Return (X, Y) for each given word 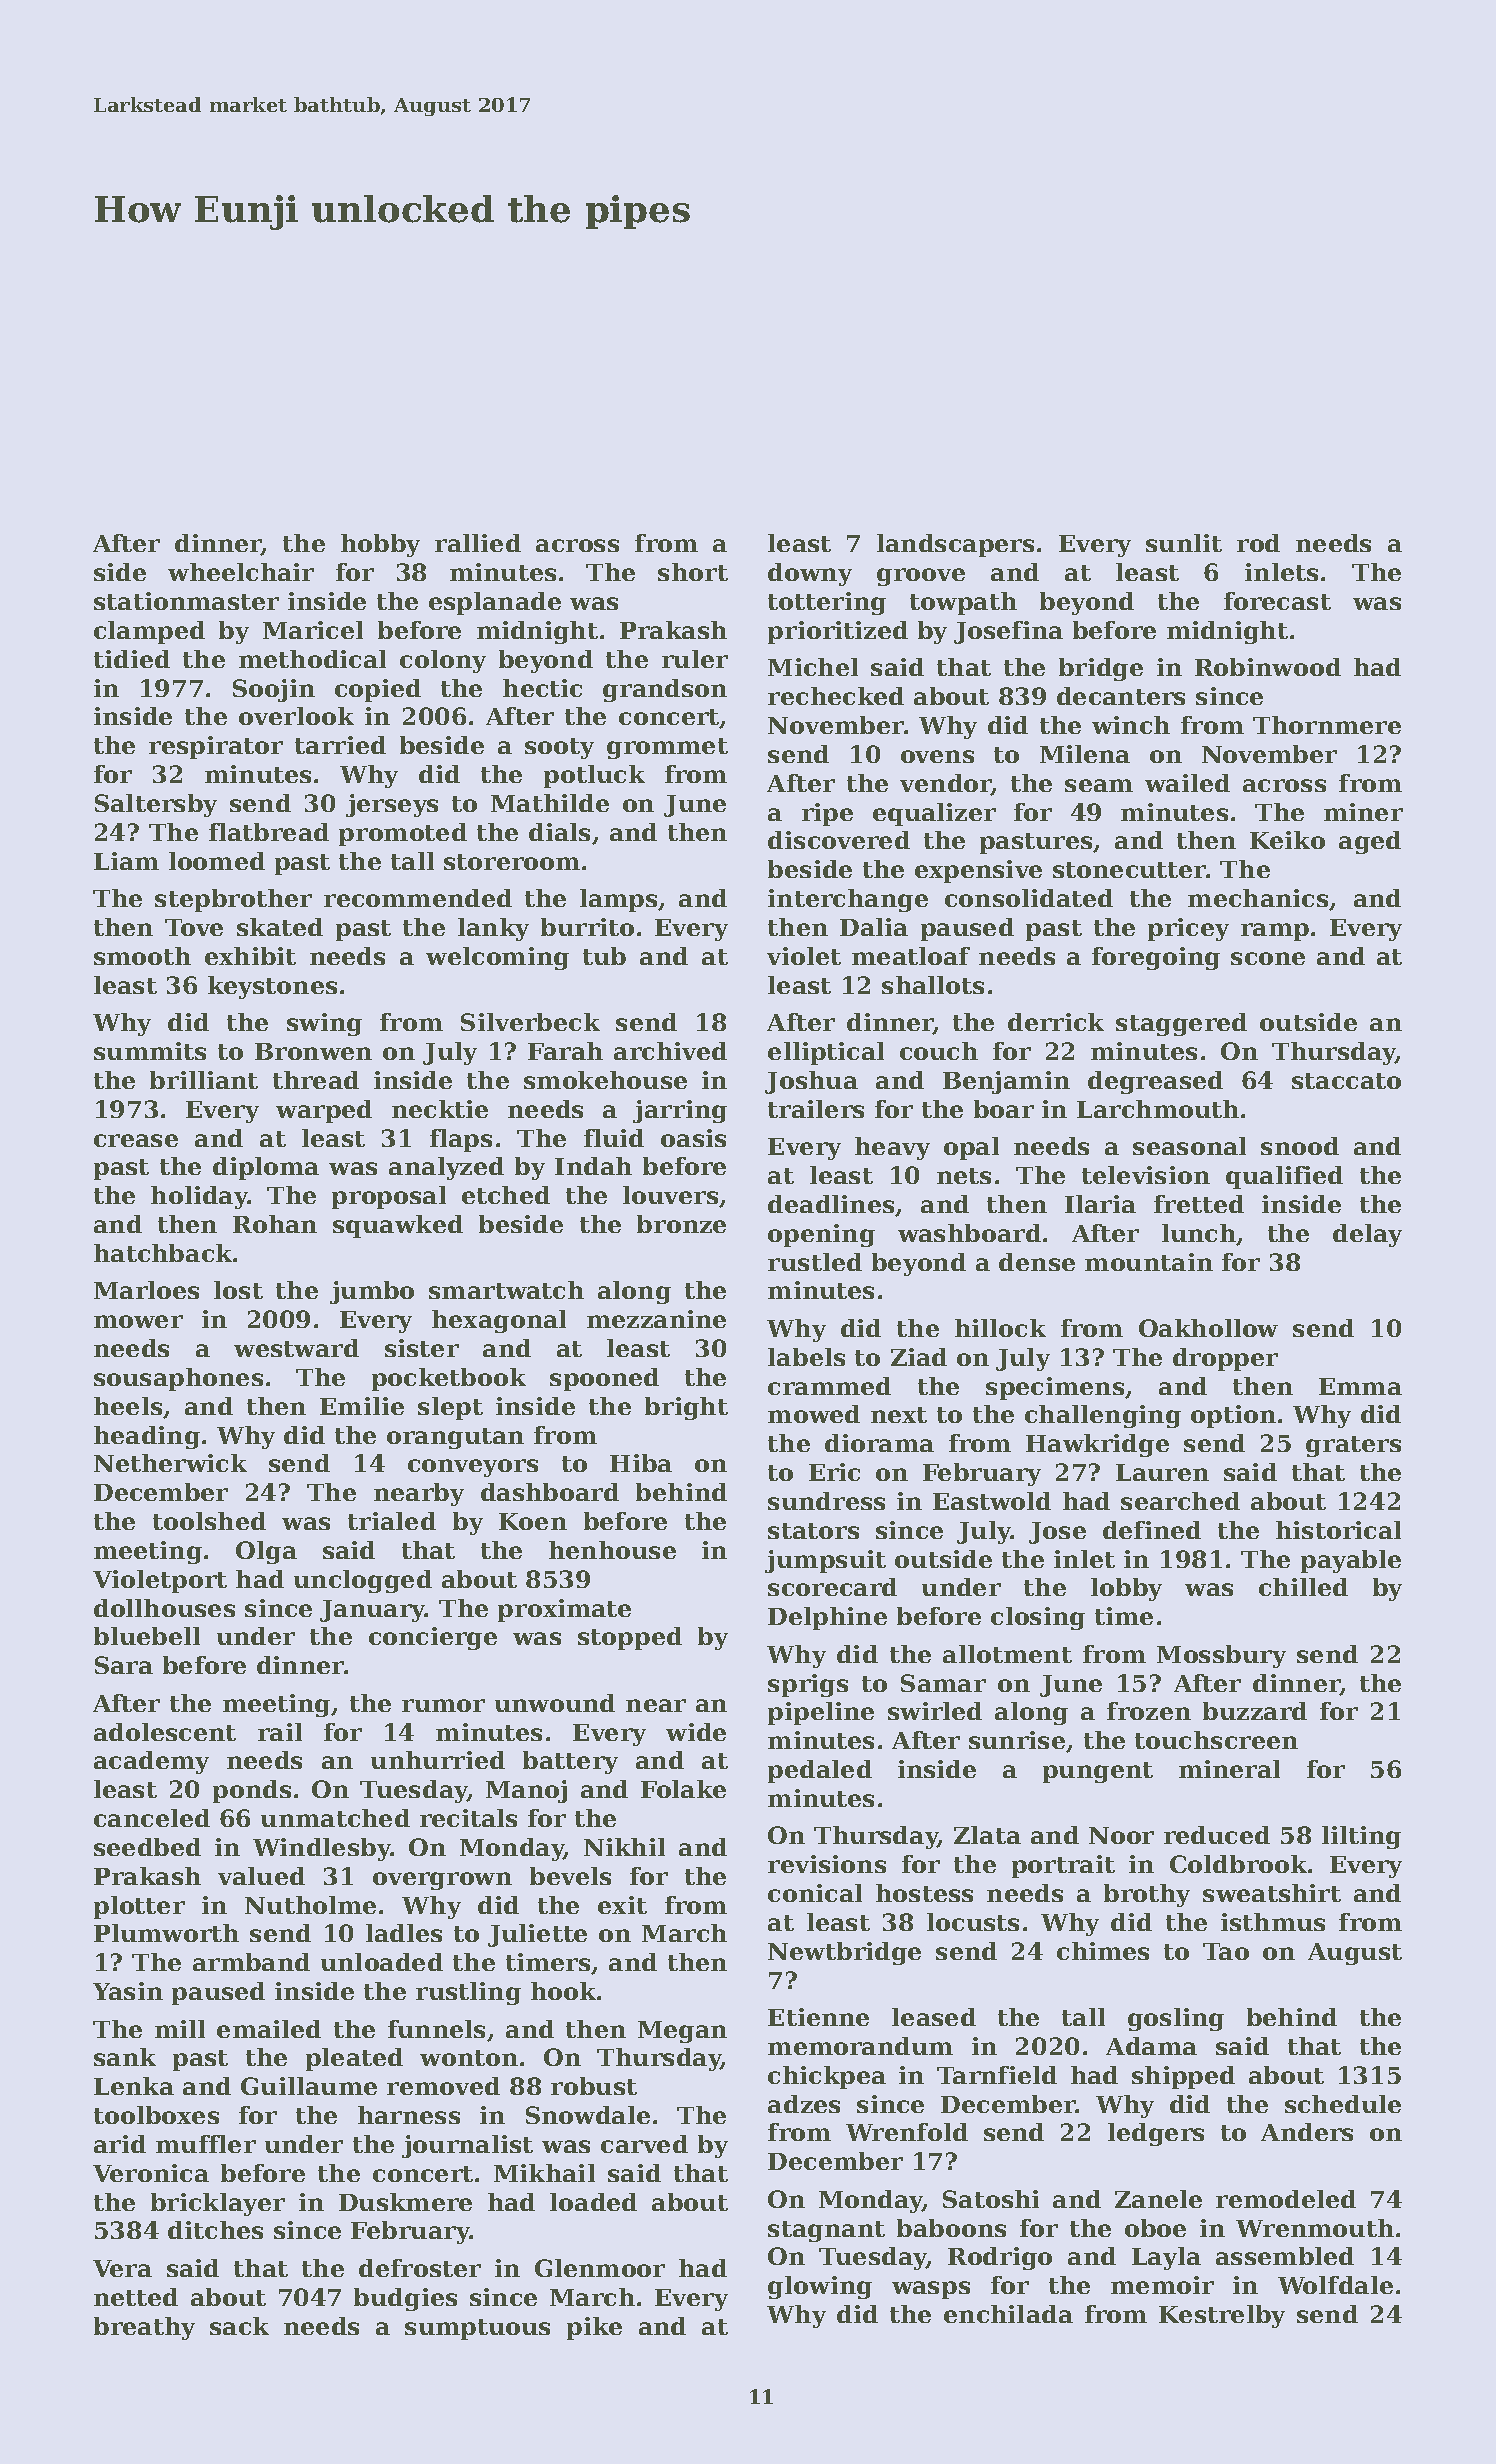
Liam (126, 861)
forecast (1277, 601)
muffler (206, 2144)
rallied (478, 543)
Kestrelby (1222, 2316)
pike (594, 2328)
